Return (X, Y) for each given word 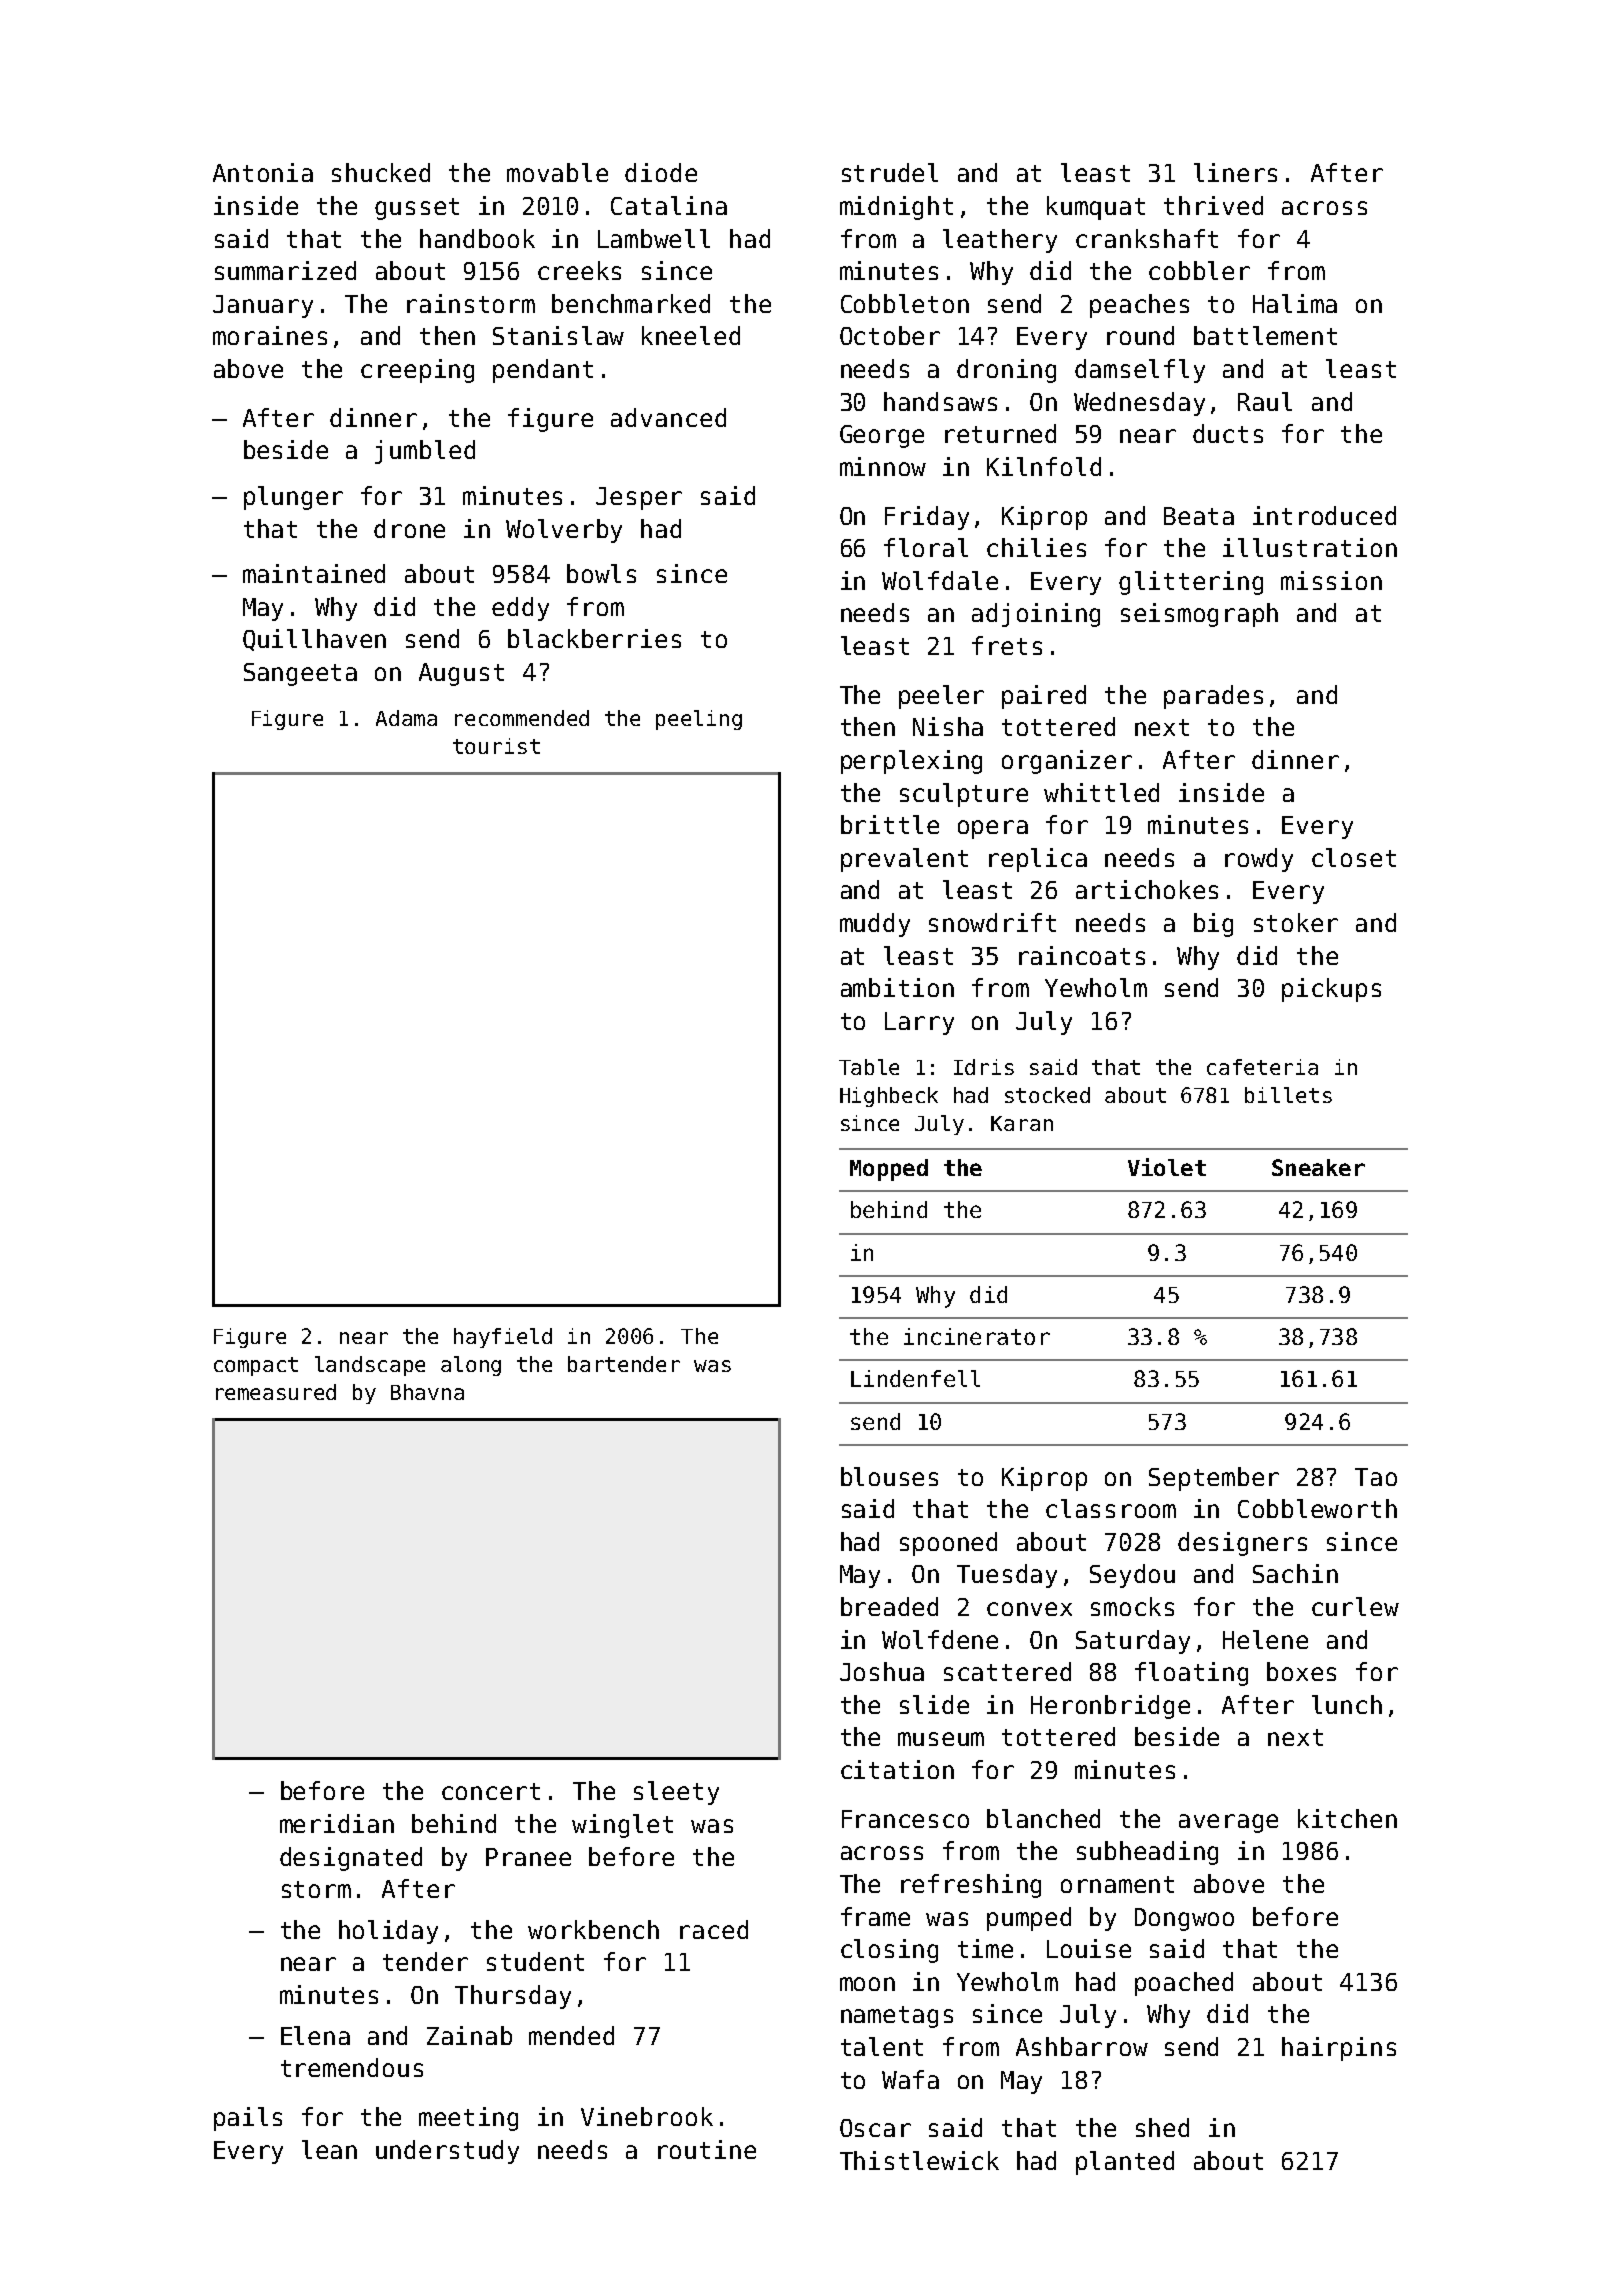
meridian (337, 1823)
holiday (388, 1932)
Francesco (905, 1819)
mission (1331, 580)
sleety (676, 1793)
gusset (417, 209)
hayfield (503, 1338)
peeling (699, 720)
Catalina (669, 205)
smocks (1132, 1606)
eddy (520, 609)
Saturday (1133, 1642)
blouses (889, 1476)
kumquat (1096, 208)
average (1228, 1823)
